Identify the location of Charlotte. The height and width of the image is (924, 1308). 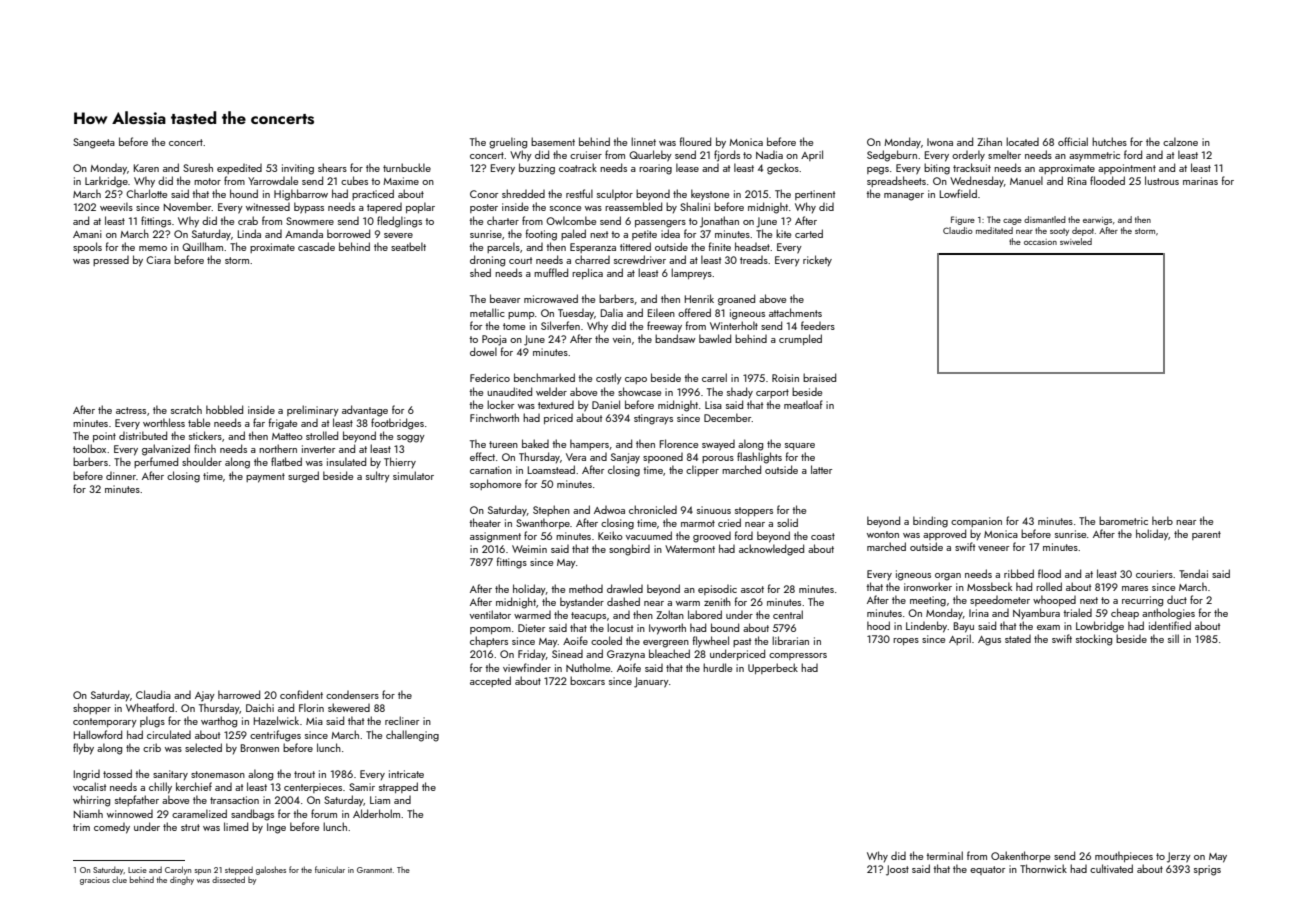
(146, 193).
